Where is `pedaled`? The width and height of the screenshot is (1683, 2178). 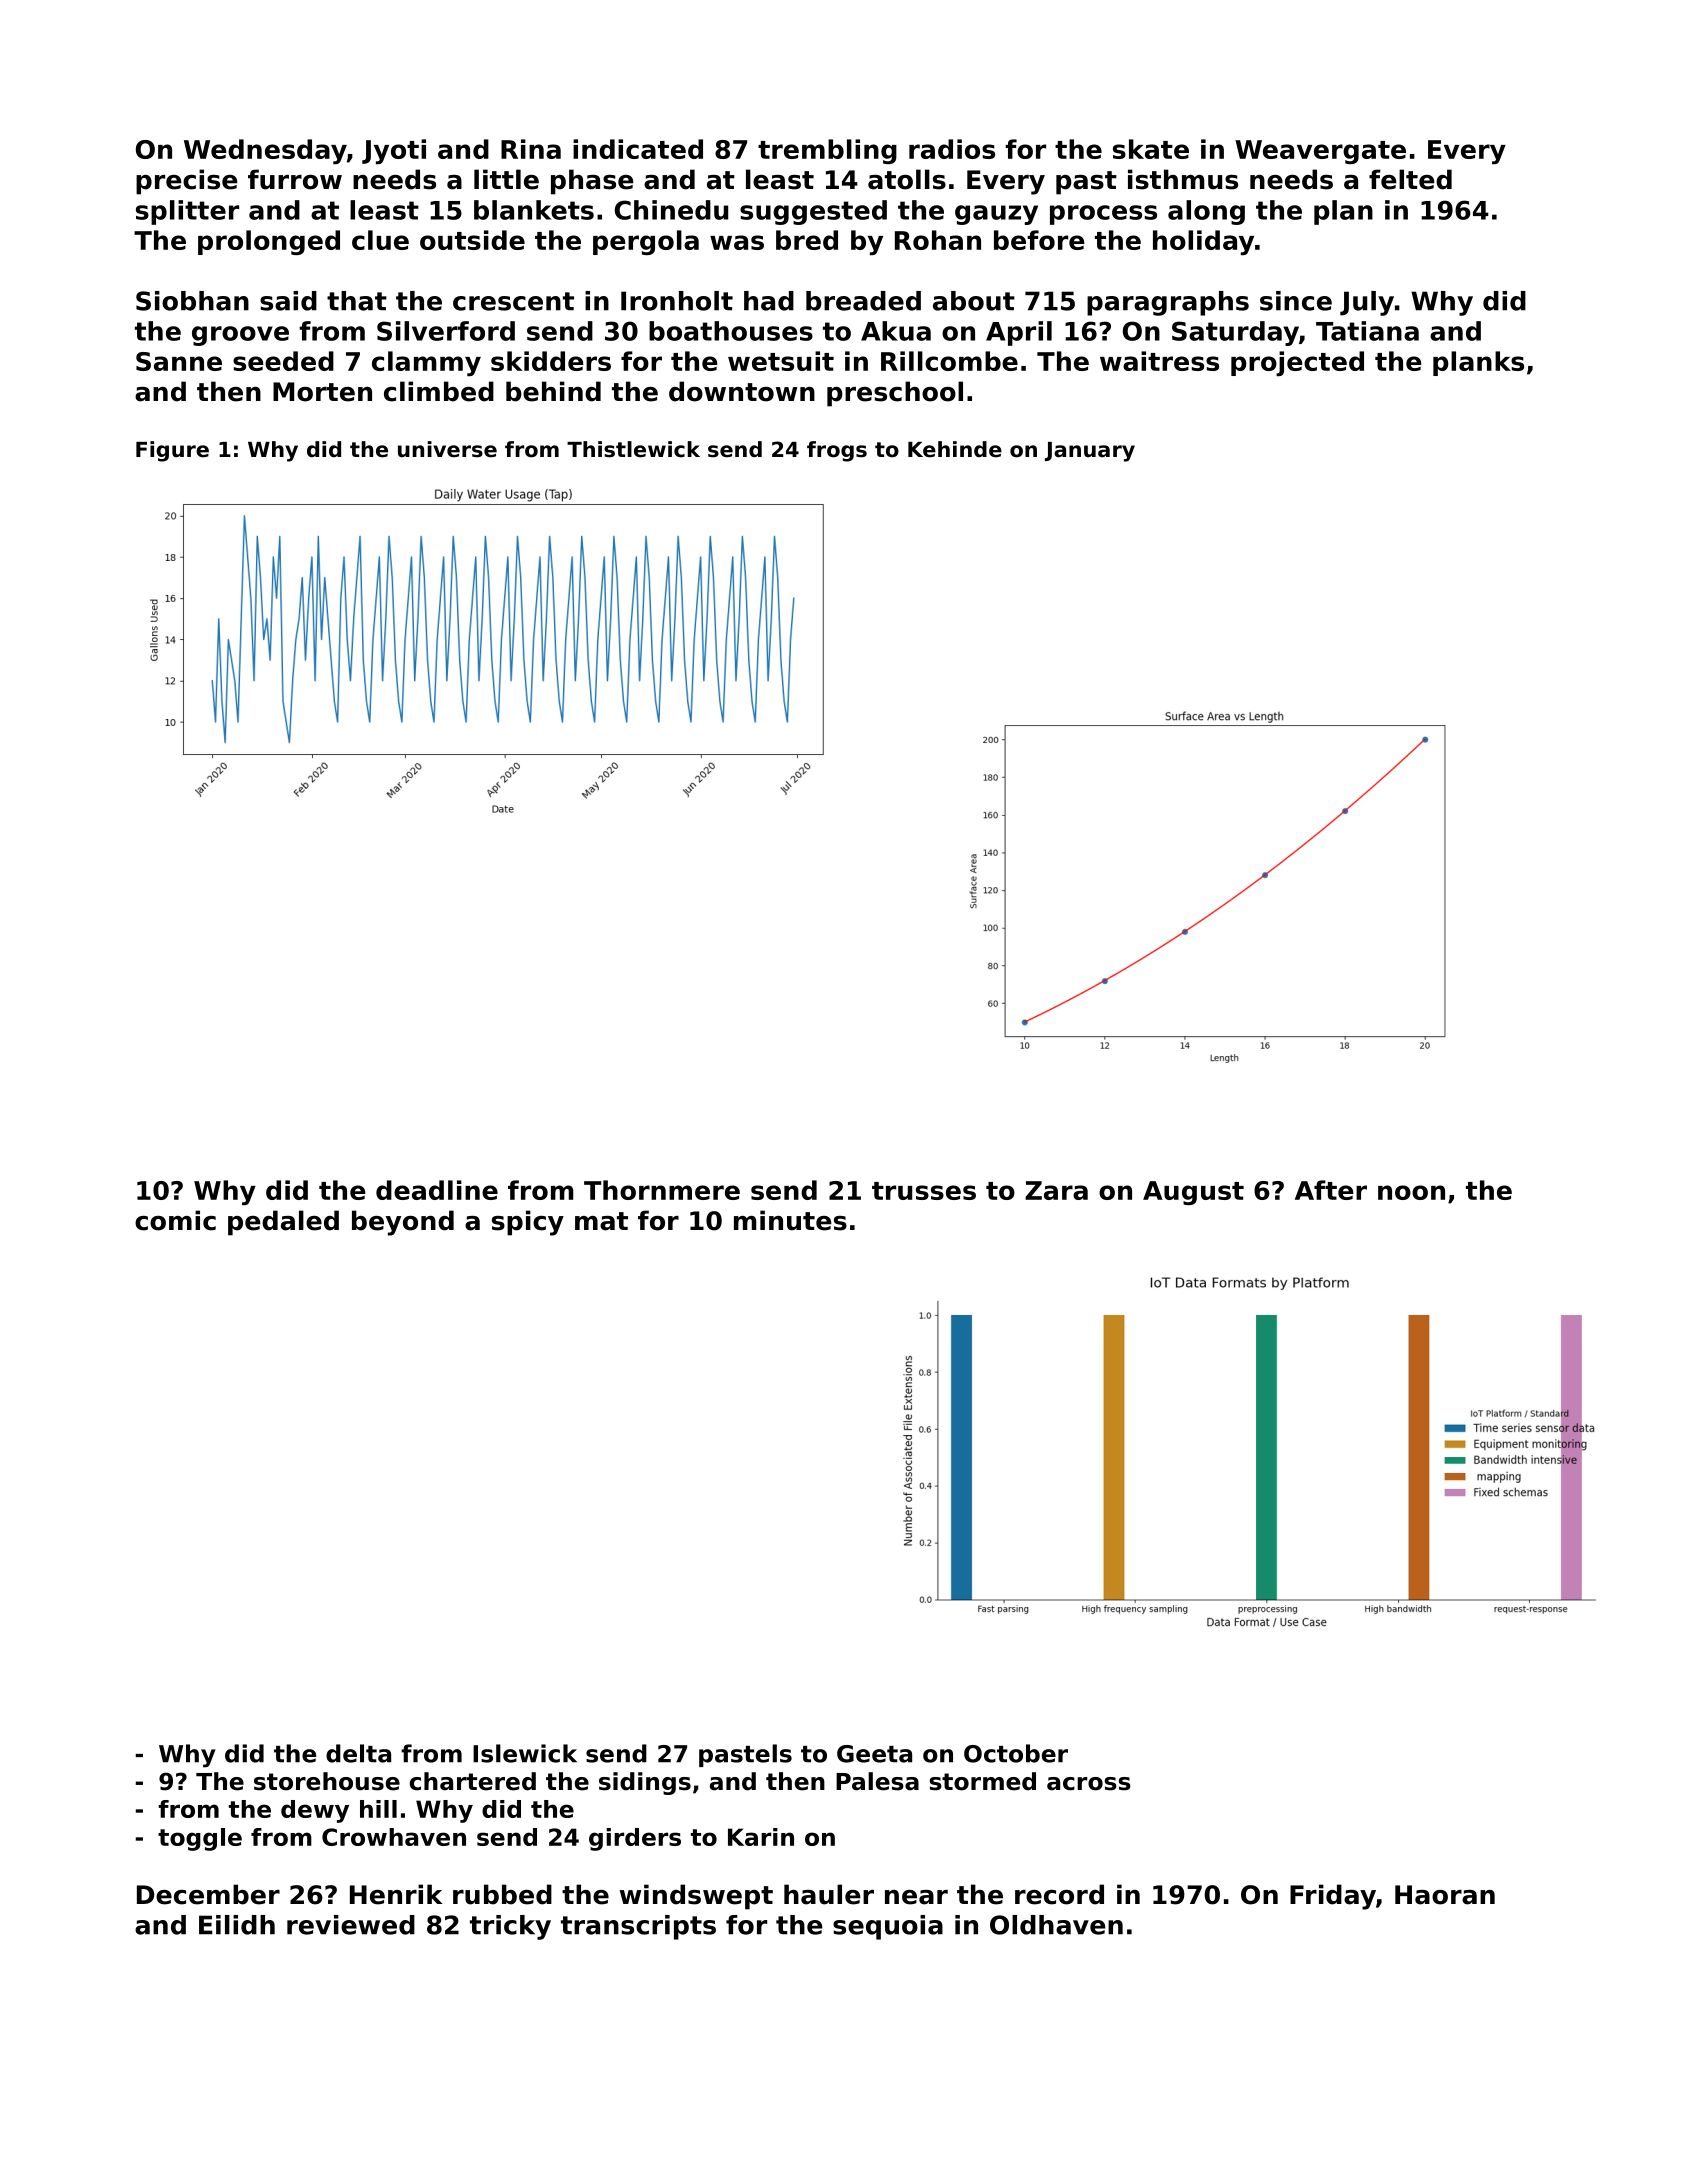
pedaled is located at coordinates (283, 1223).
